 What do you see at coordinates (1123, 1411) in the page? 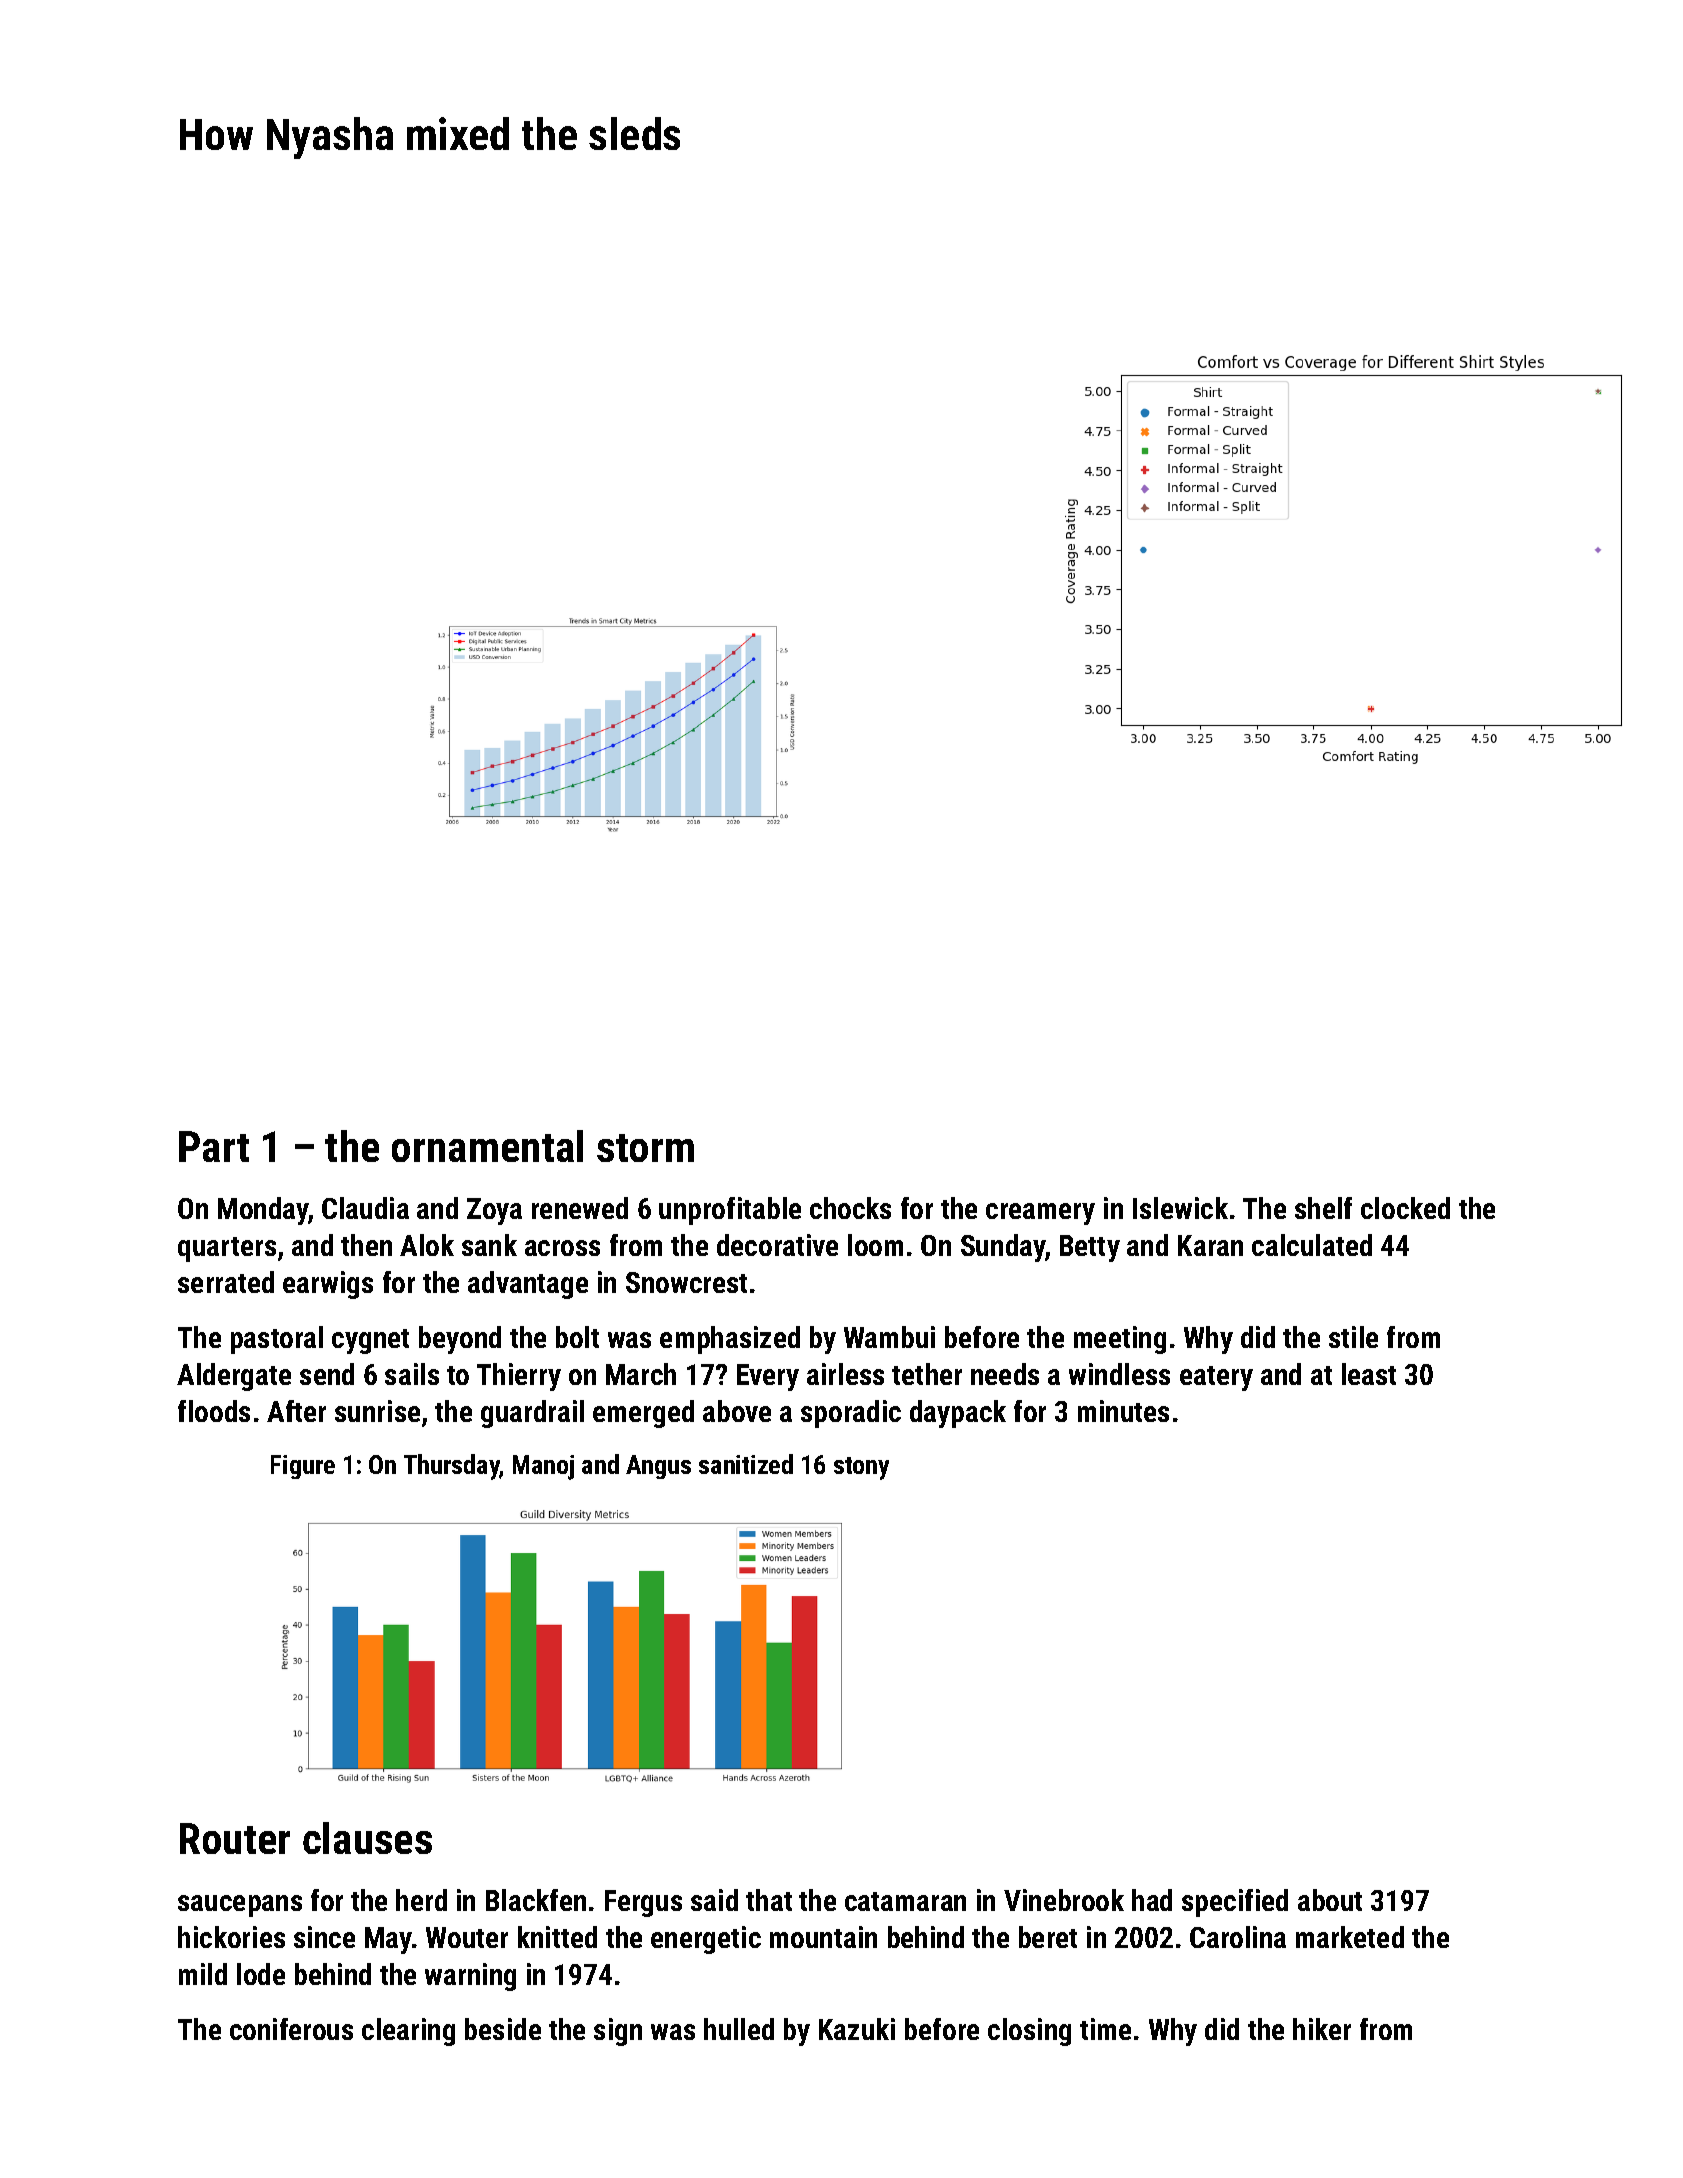
I see `minutes` at bounding box center [1123, 1411].
